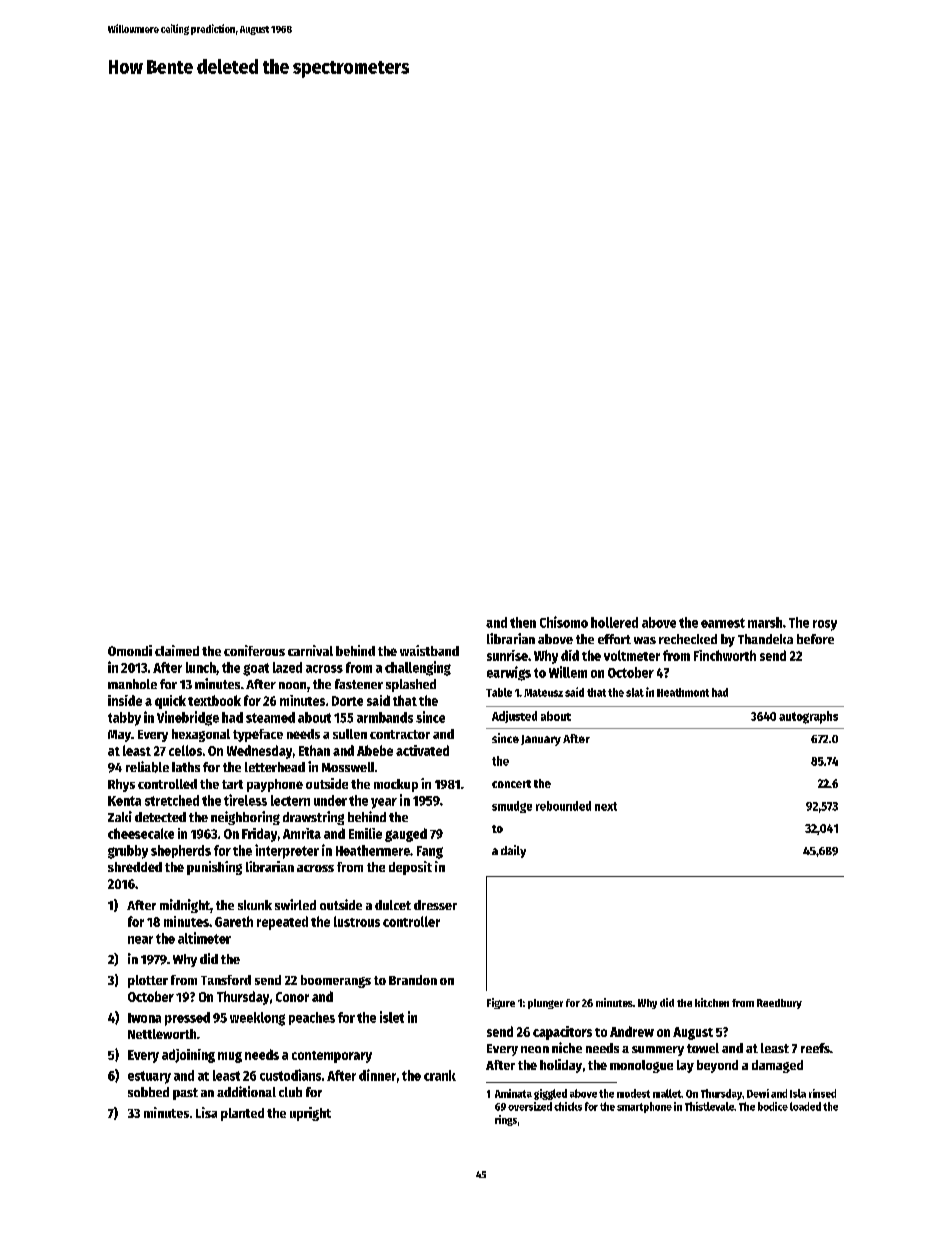 This screenshot has width=952, height=1233. I want to click on weeklong, so click(257, 1019).
